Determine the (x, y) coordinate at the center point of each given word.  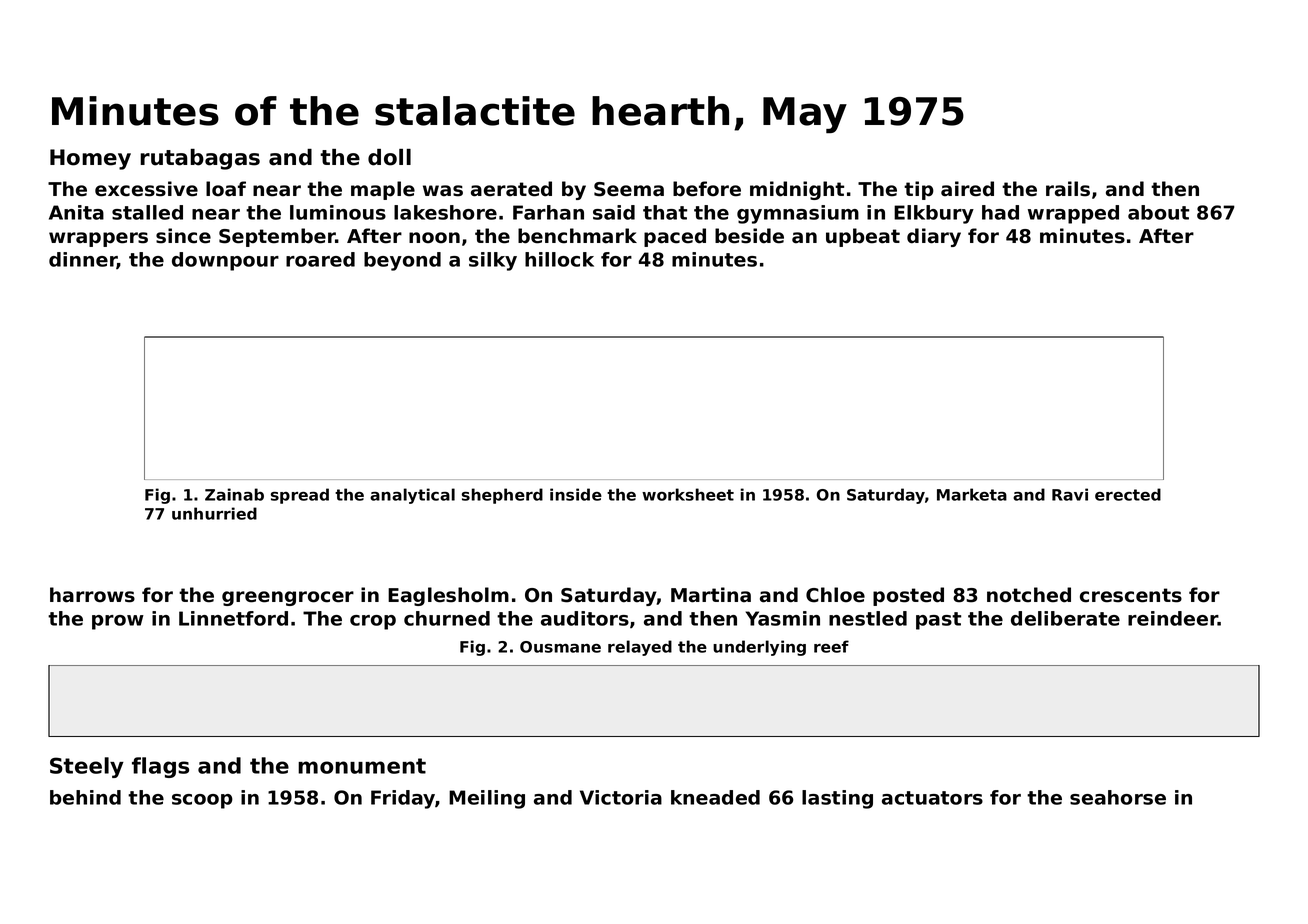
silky (493, 261)
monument (362, 766)
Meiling (487, 799)
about (1158, 212)
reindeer (1173, 618)
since (183, 236)
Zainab (234, 494)
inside (576, 494)
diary (934, 237)
